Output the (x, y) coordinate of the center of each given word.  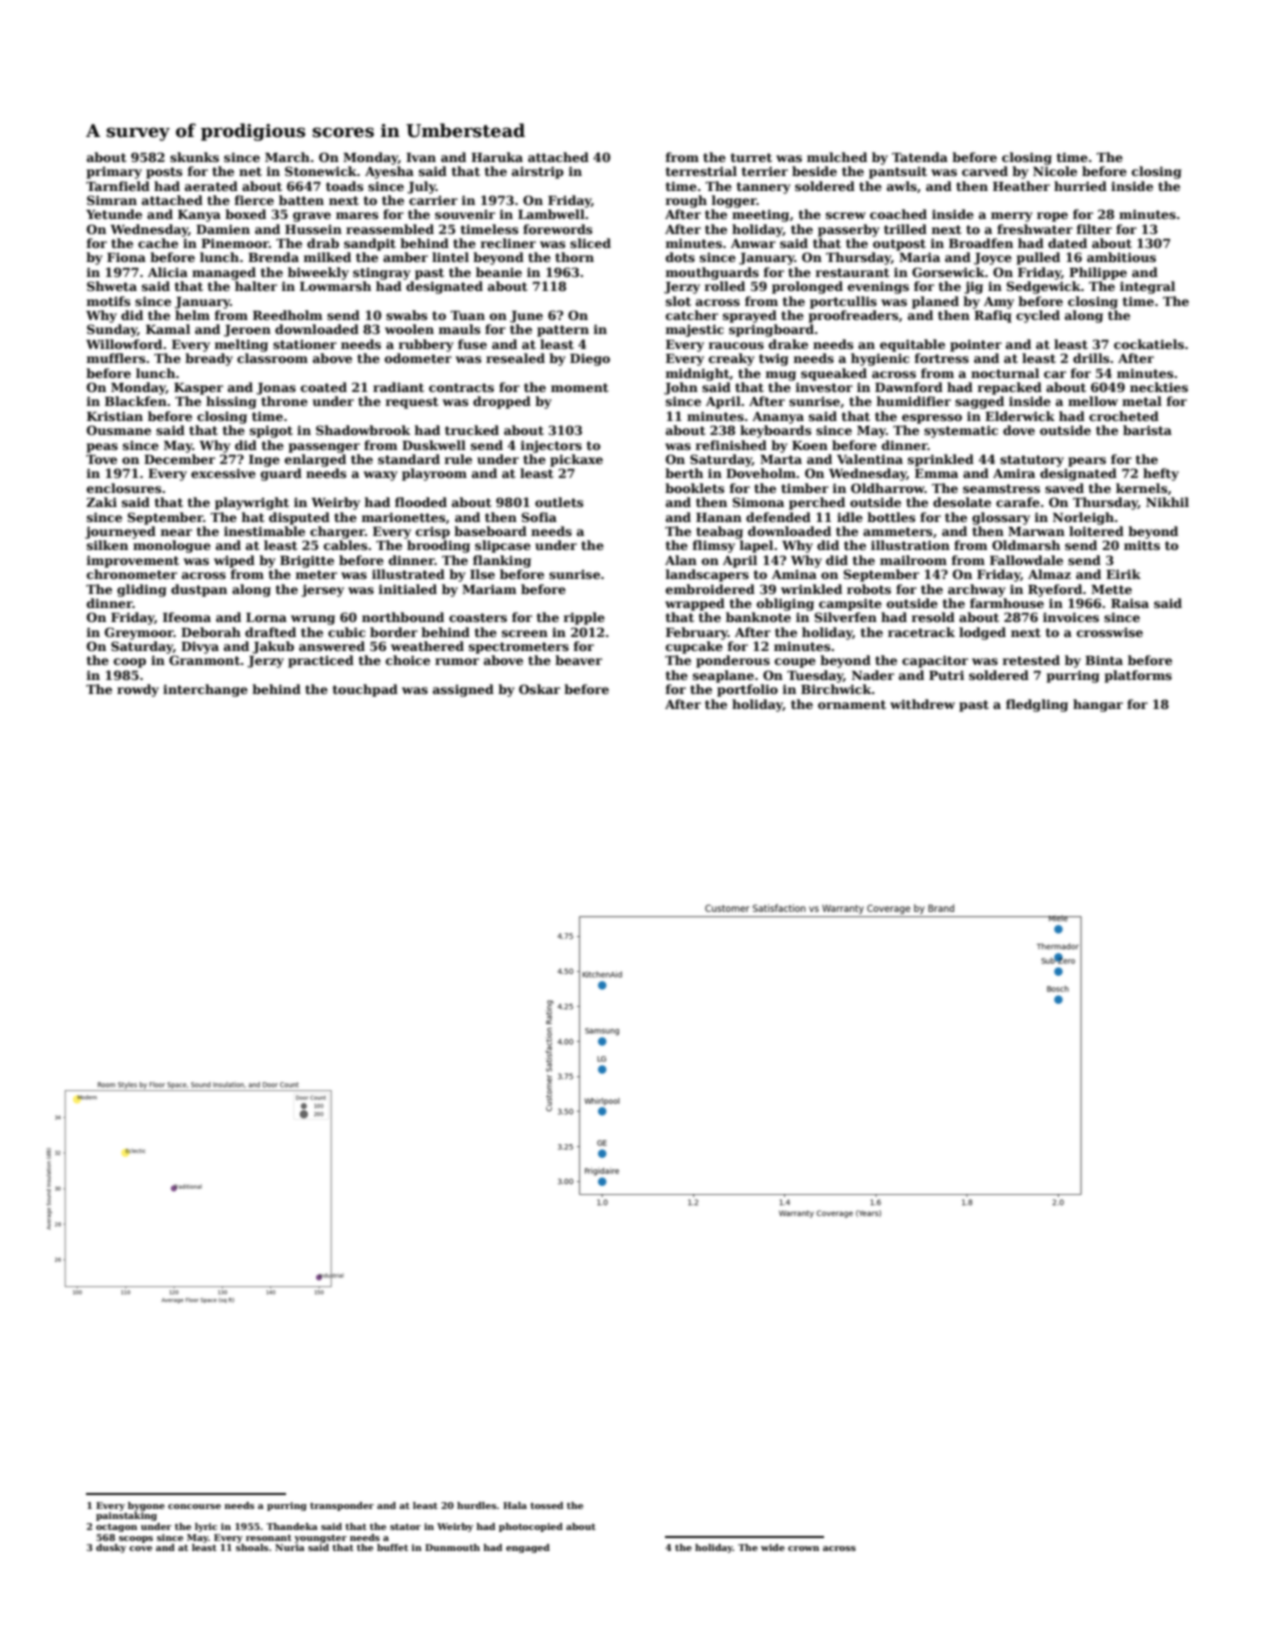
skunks (194, 157)
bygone (146, 1506)
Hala (515, 1505)
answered (332, 646)
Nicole (1055, 171)
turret (751, 157)
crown (803, 1548)
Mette (1111, 589)
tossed (546, 1505)
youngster (320, 1539)
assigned (463, 690)
